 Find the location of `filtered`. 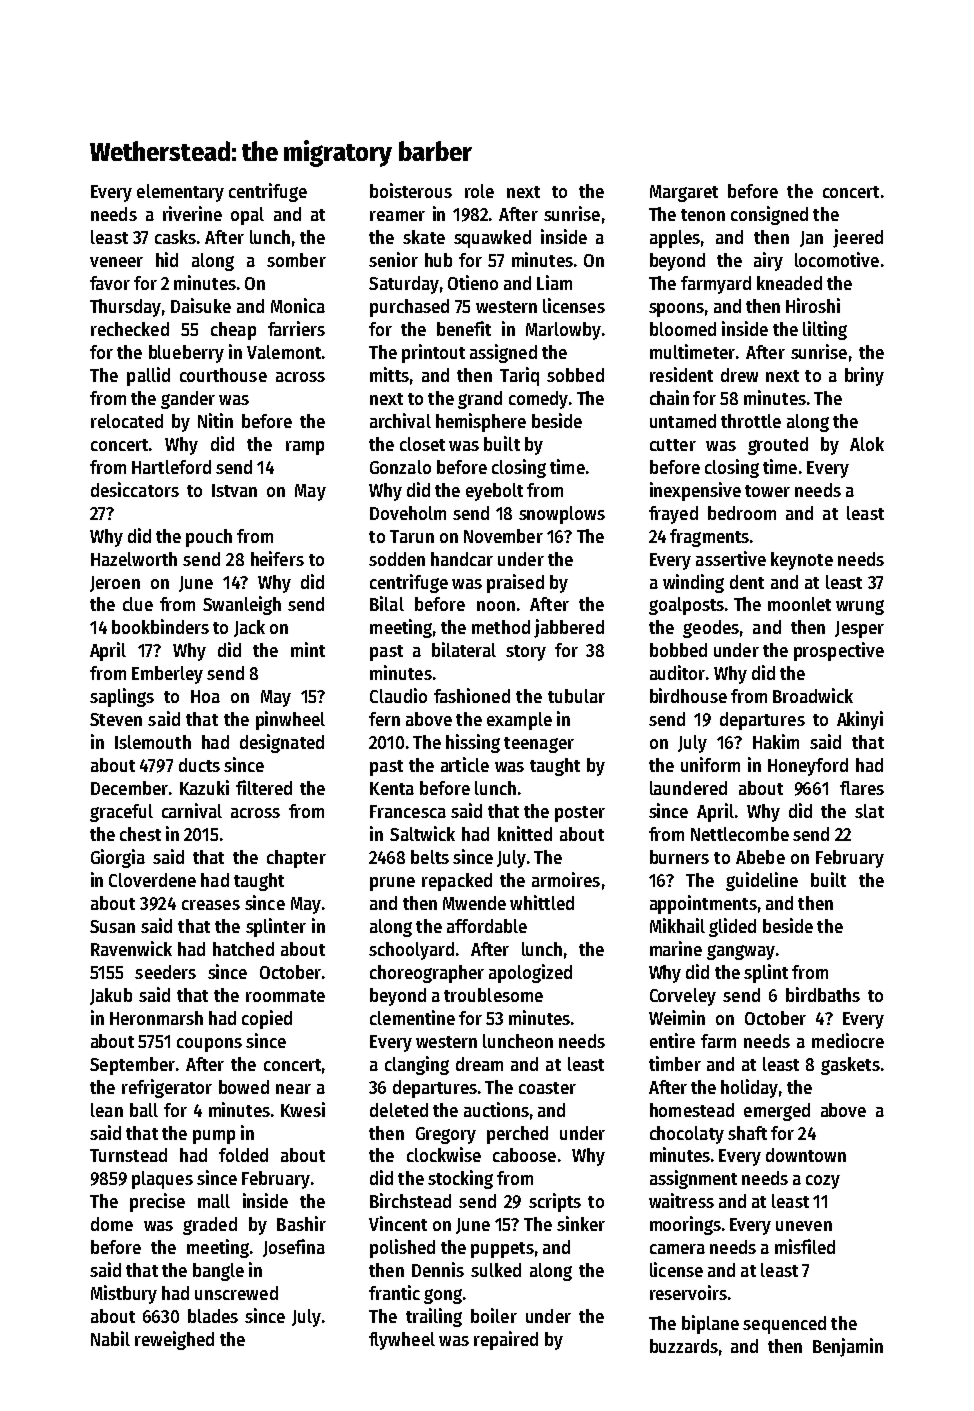

filtered is located at coordinates (264, 787).
